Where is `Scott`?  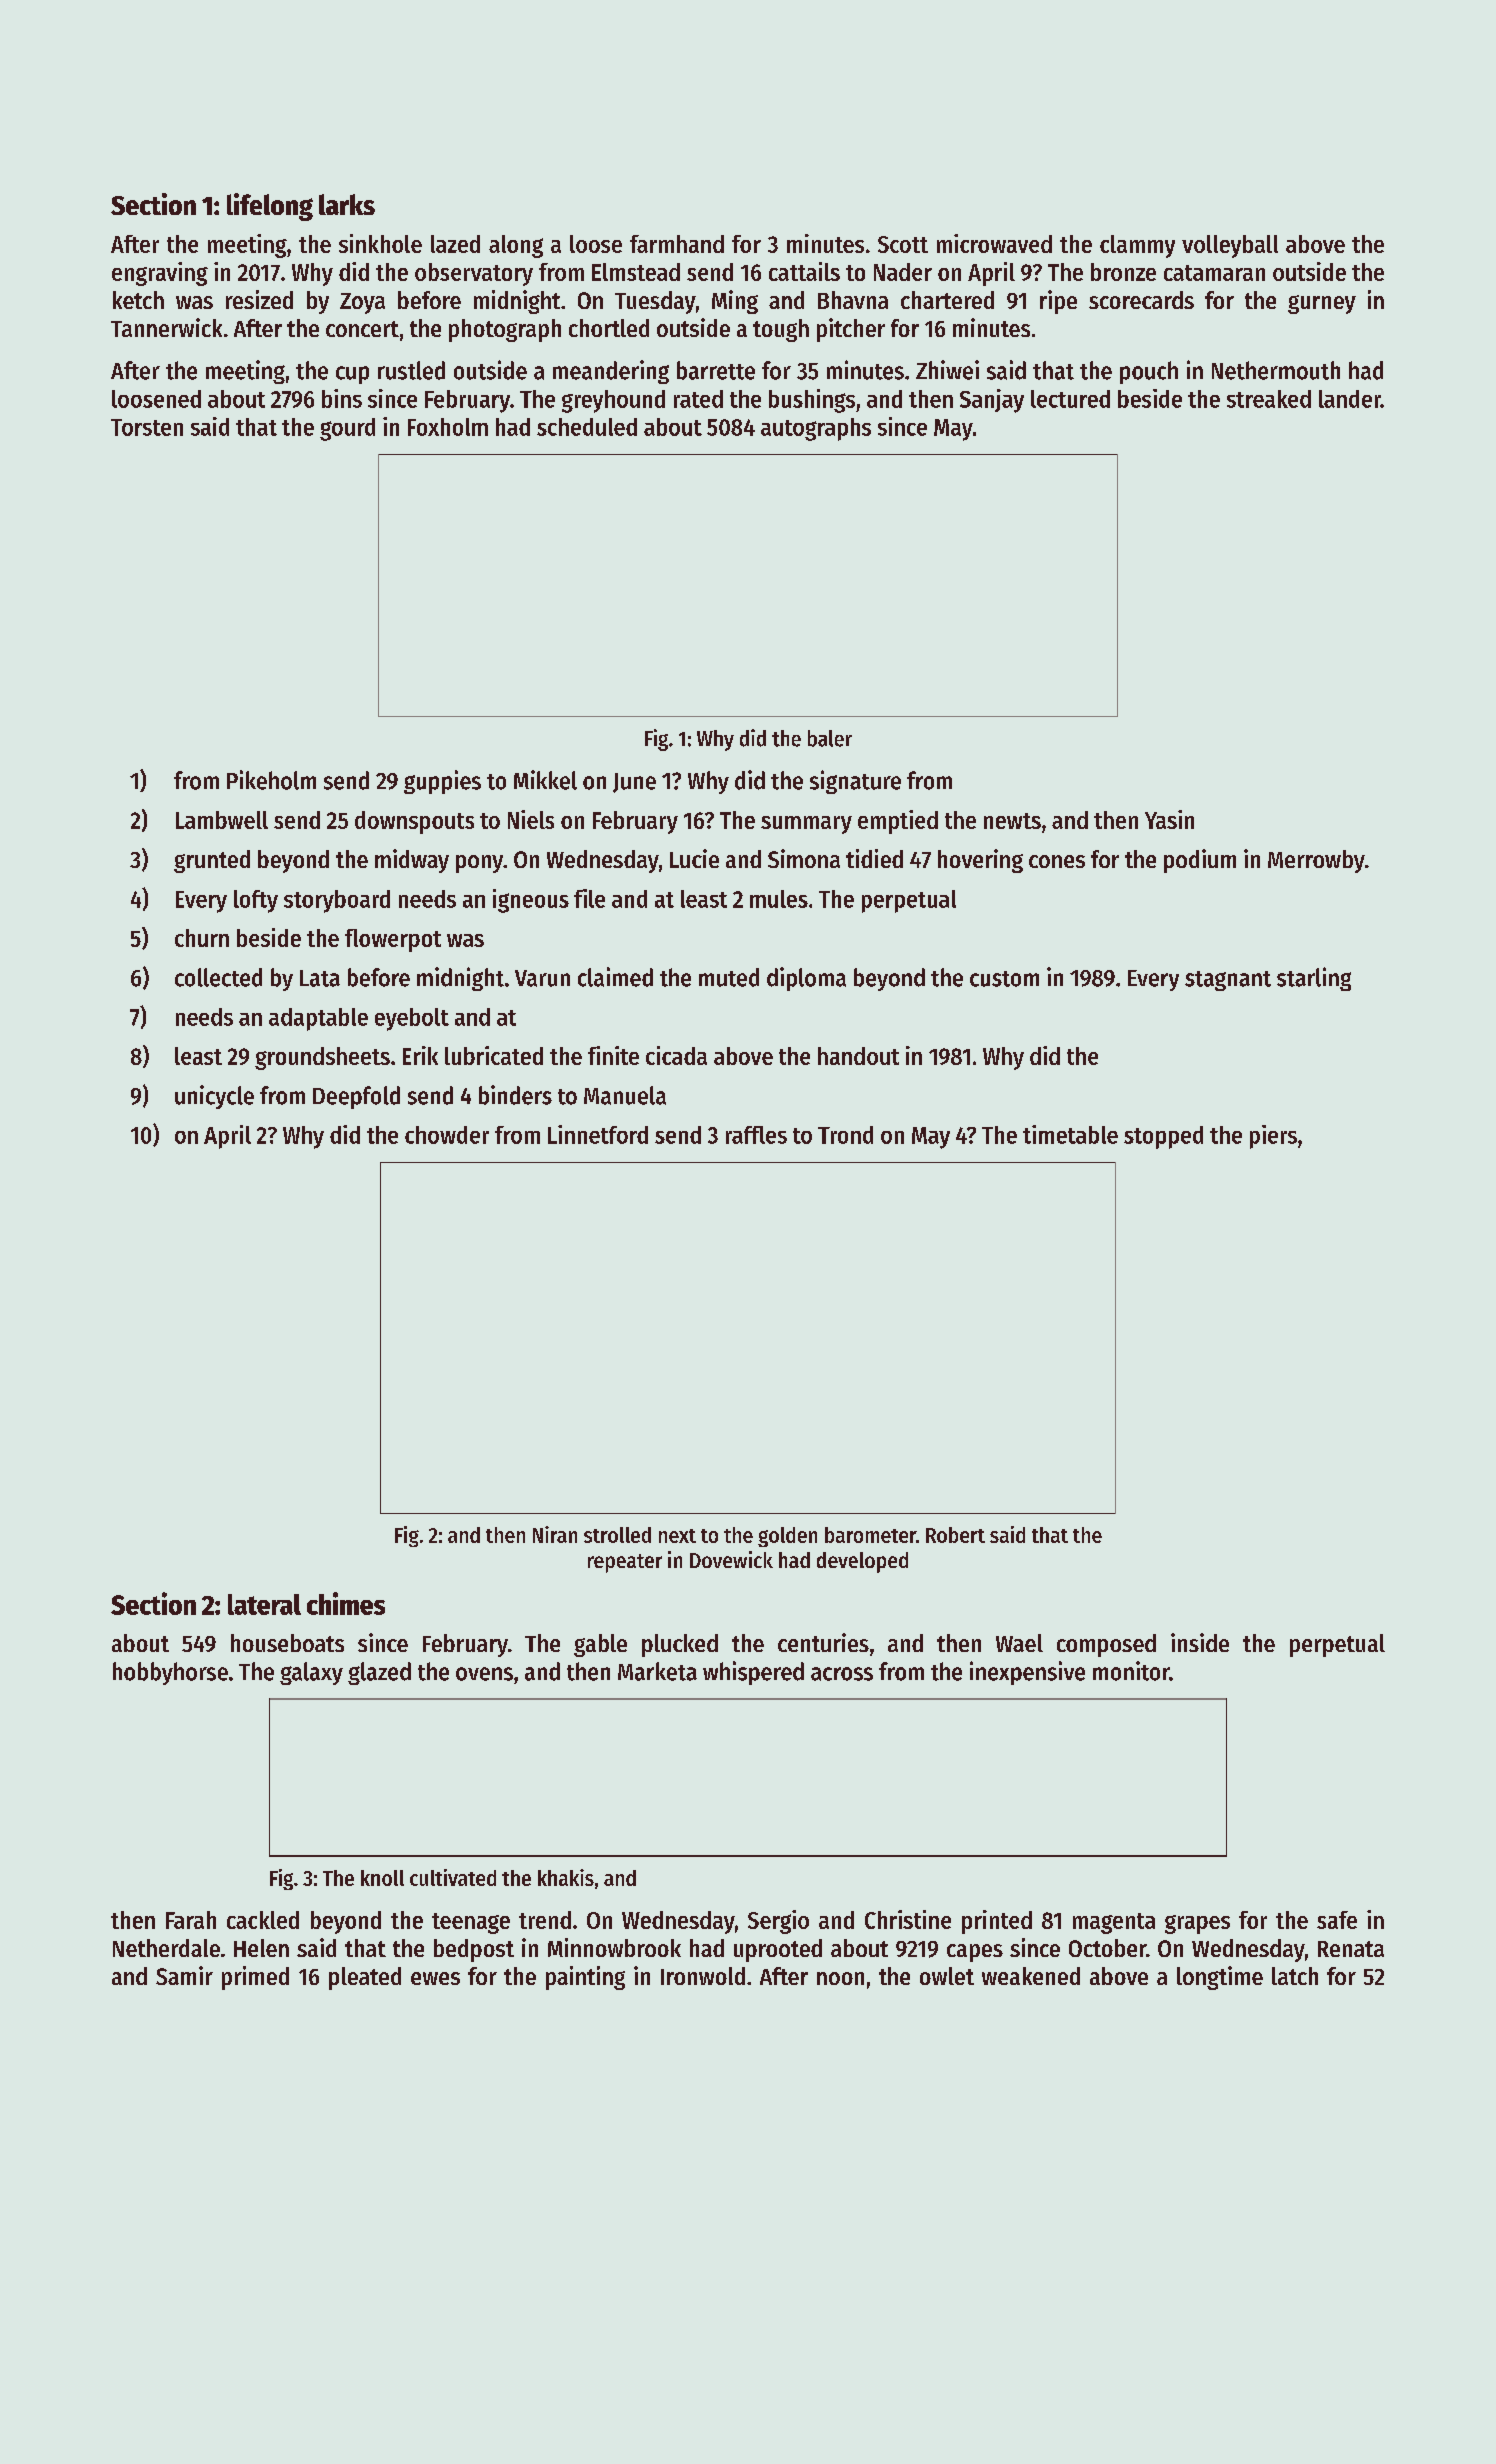
Scott is located at coordinates (903, 244).
